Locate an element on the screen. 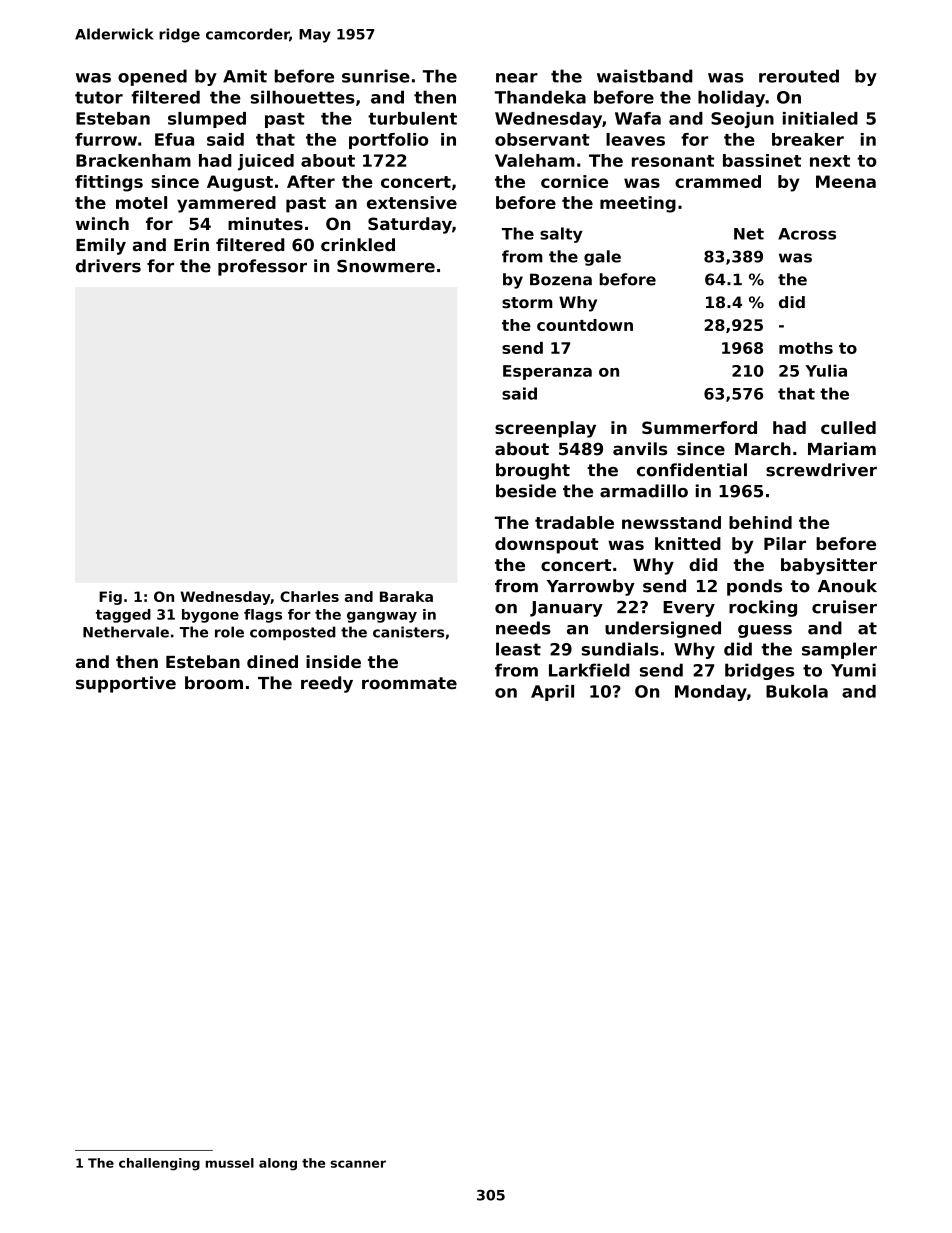  beside is located at coordinates (526, 491).
